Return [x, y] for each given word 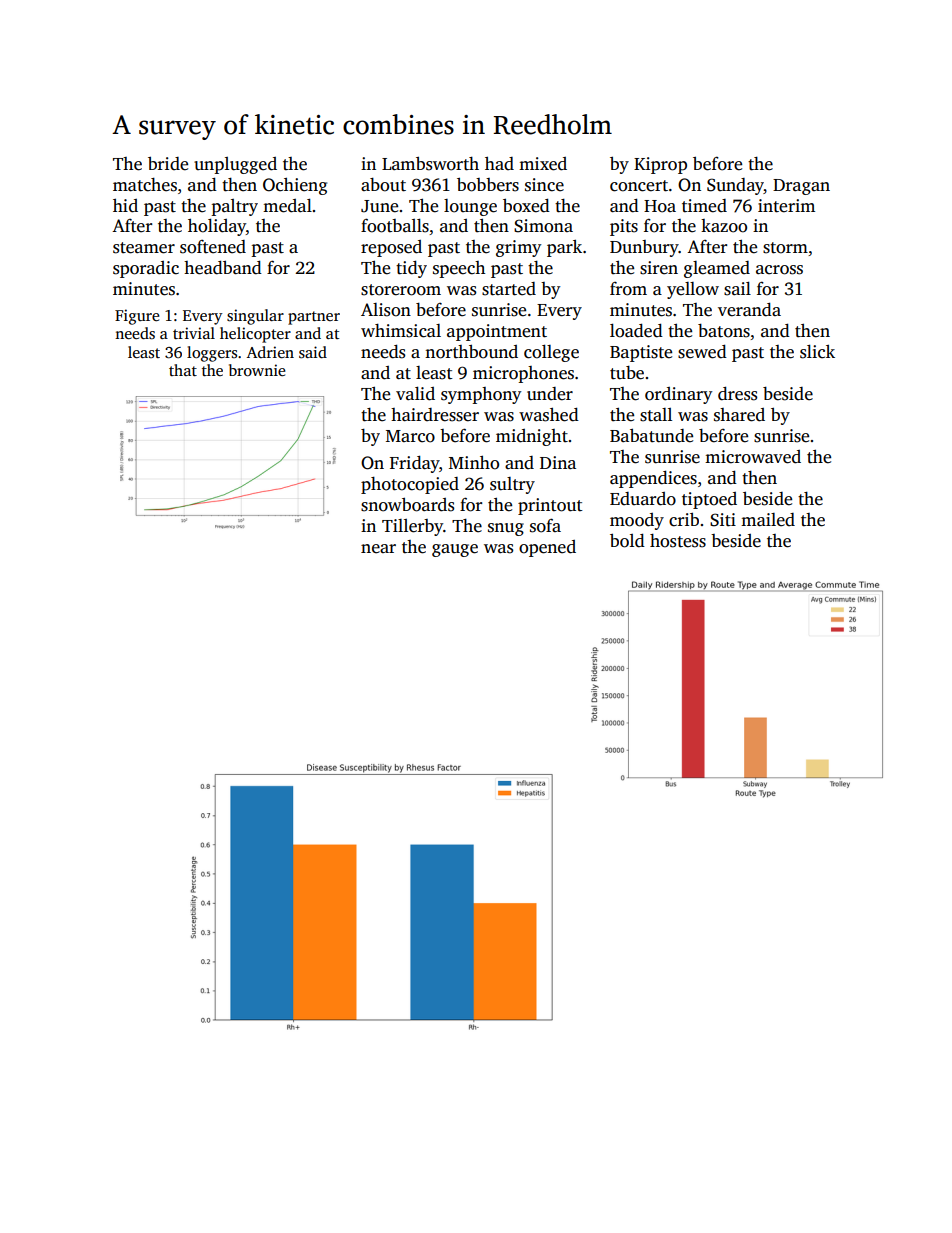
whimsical [401, 331]
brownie [257, 370]
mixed [543, 164]
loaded [636, 330]
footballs [395, 225]
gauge [455, 550]
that [183, 370]
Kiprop [660, 165]
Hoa [660, 206]
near [378, 549]
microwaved [753, 457]
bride [168, 164]
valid [415, 393]
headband [223, 267]
